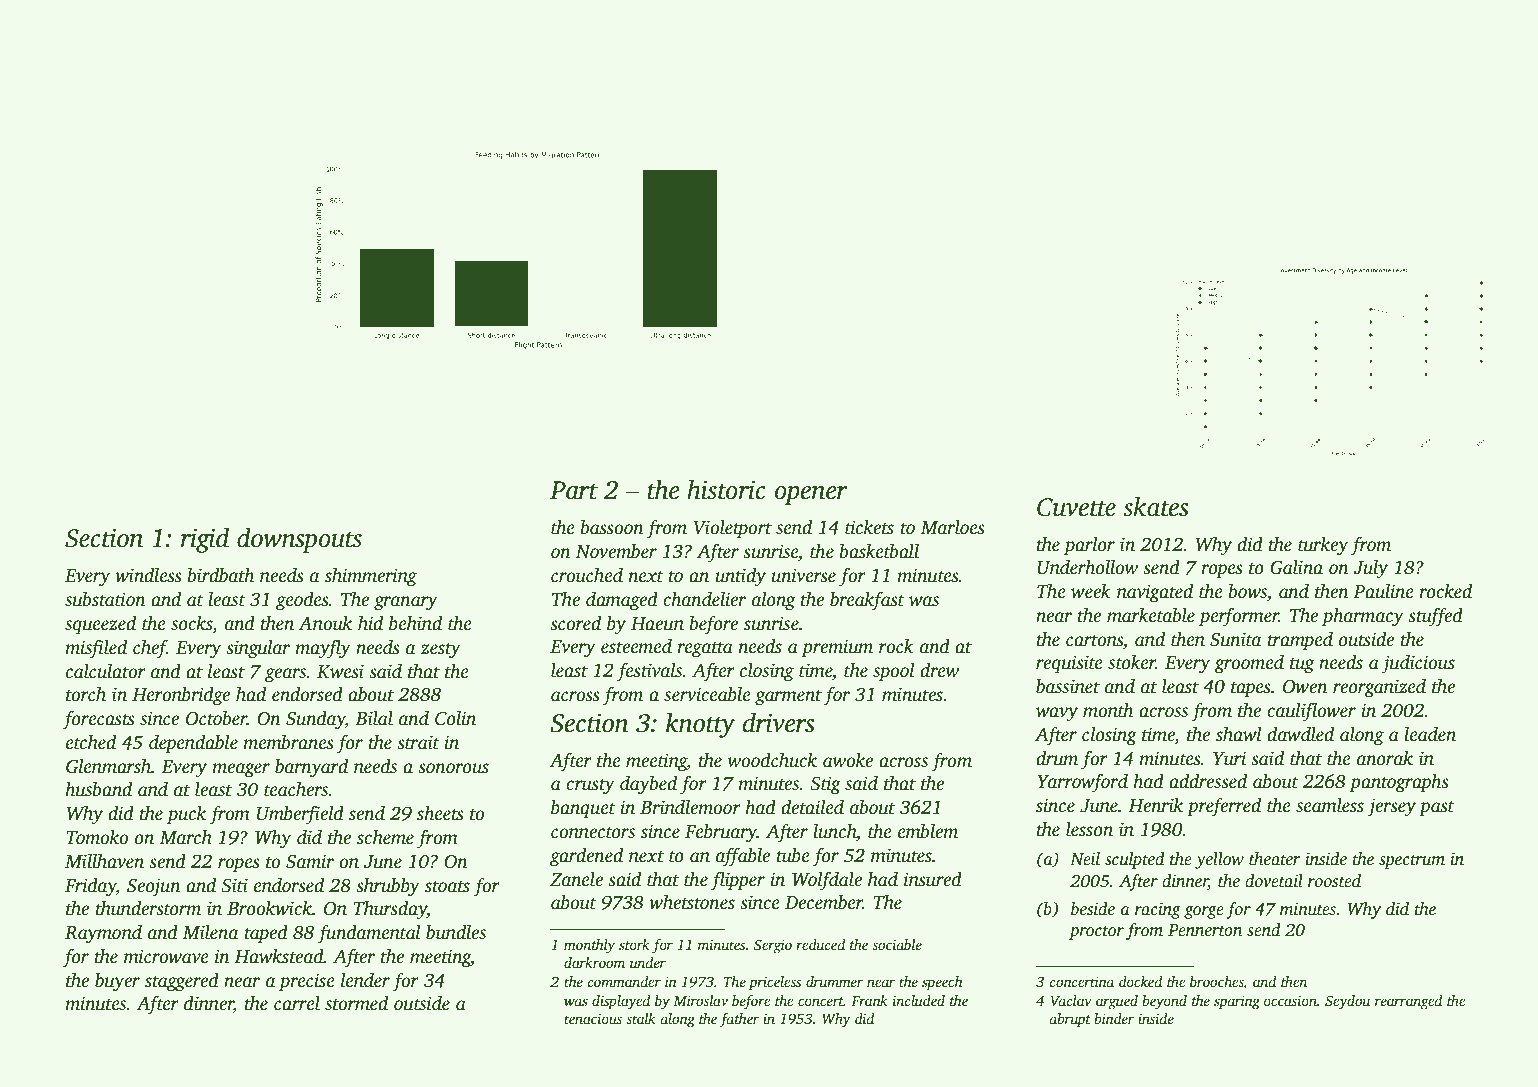  I want to click on Violetport, so click(733, 529).
